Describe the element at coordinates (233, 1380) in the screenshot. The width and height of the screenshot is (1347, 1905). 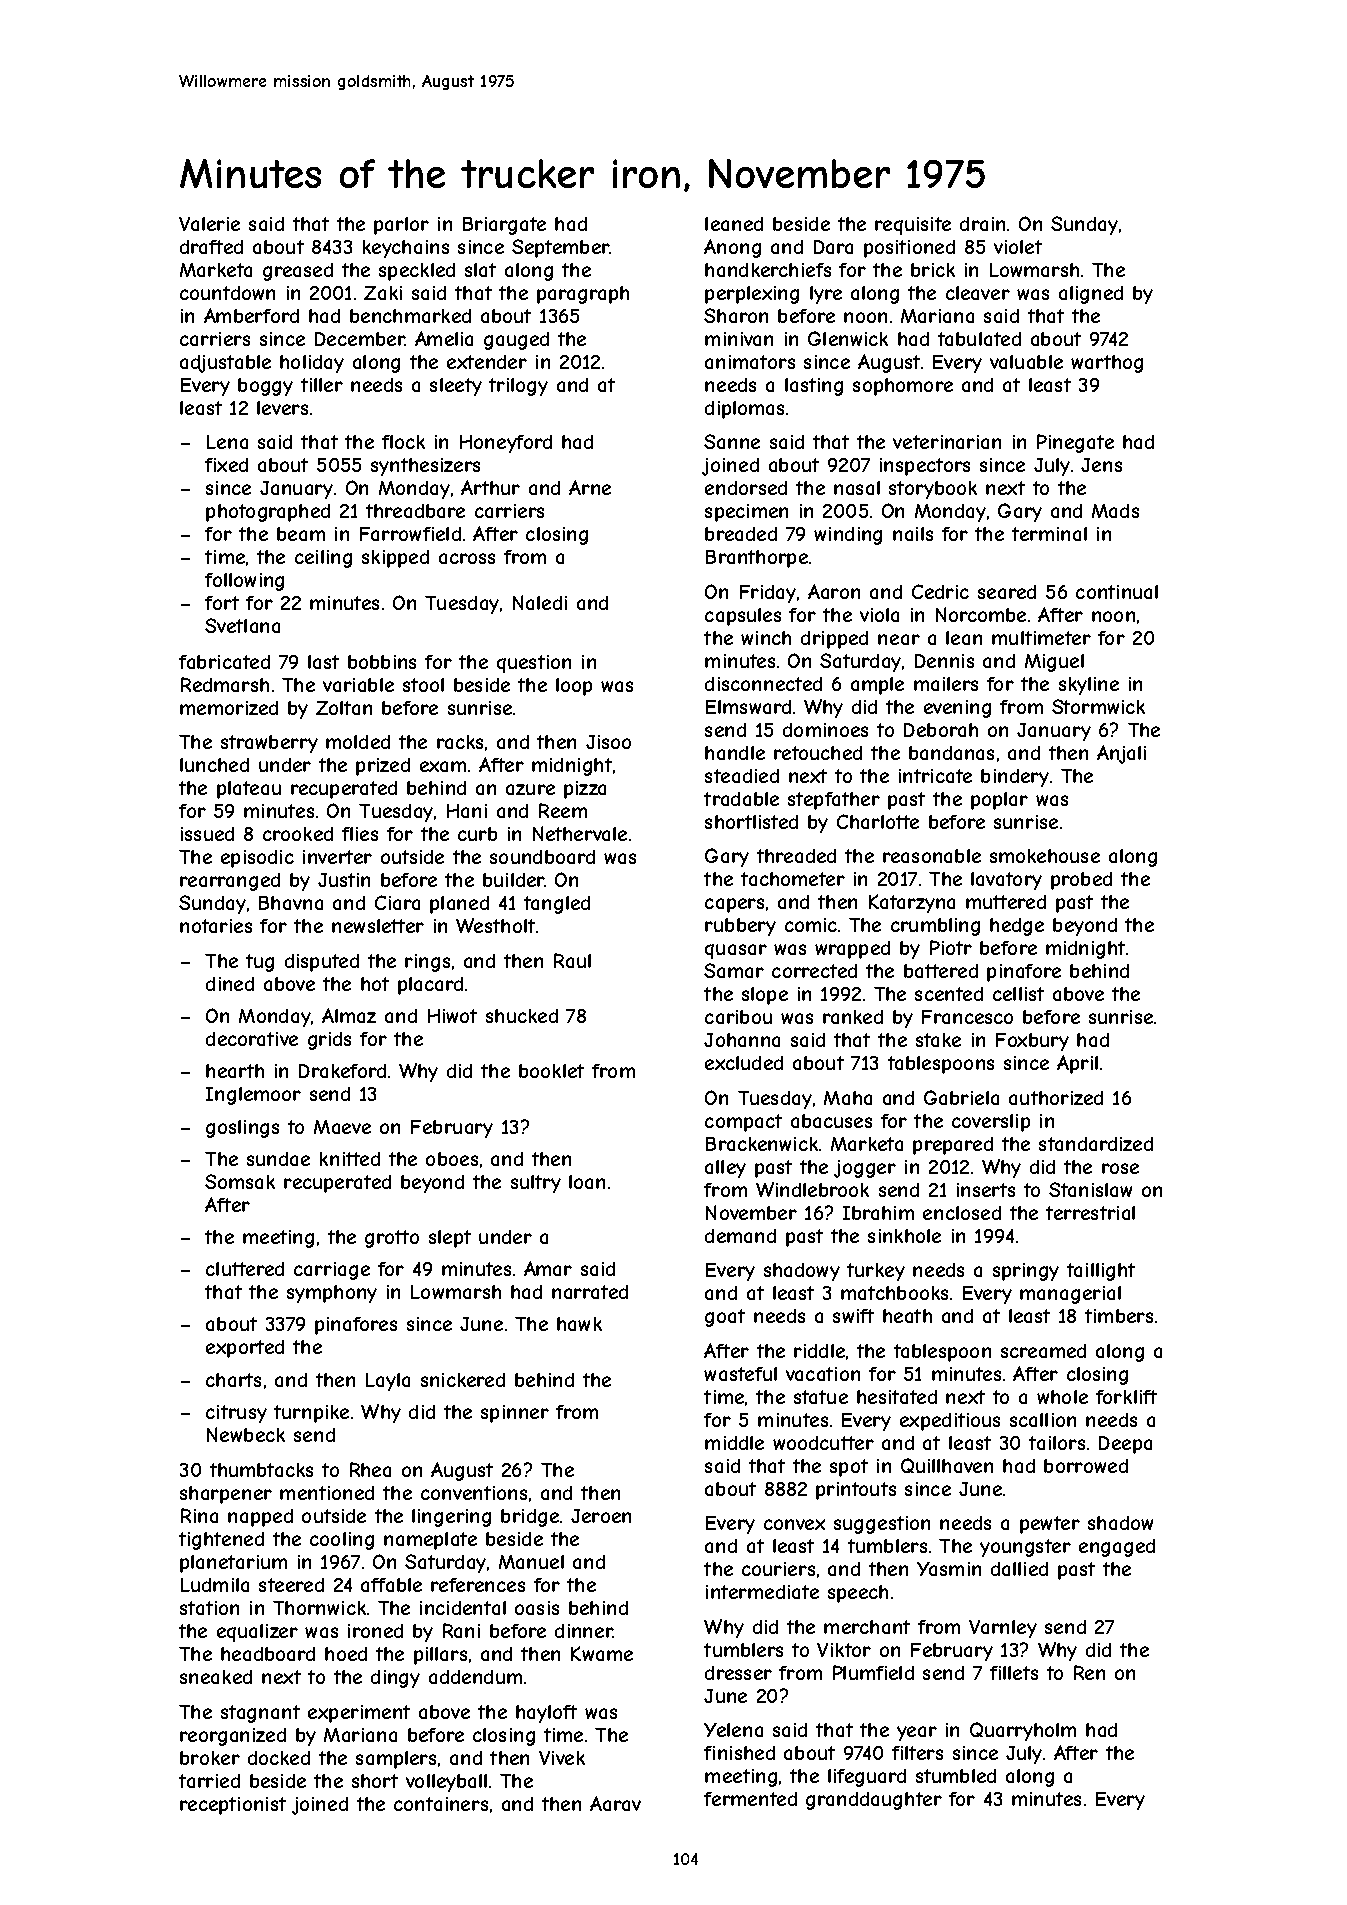
I see `charts` at that location.
